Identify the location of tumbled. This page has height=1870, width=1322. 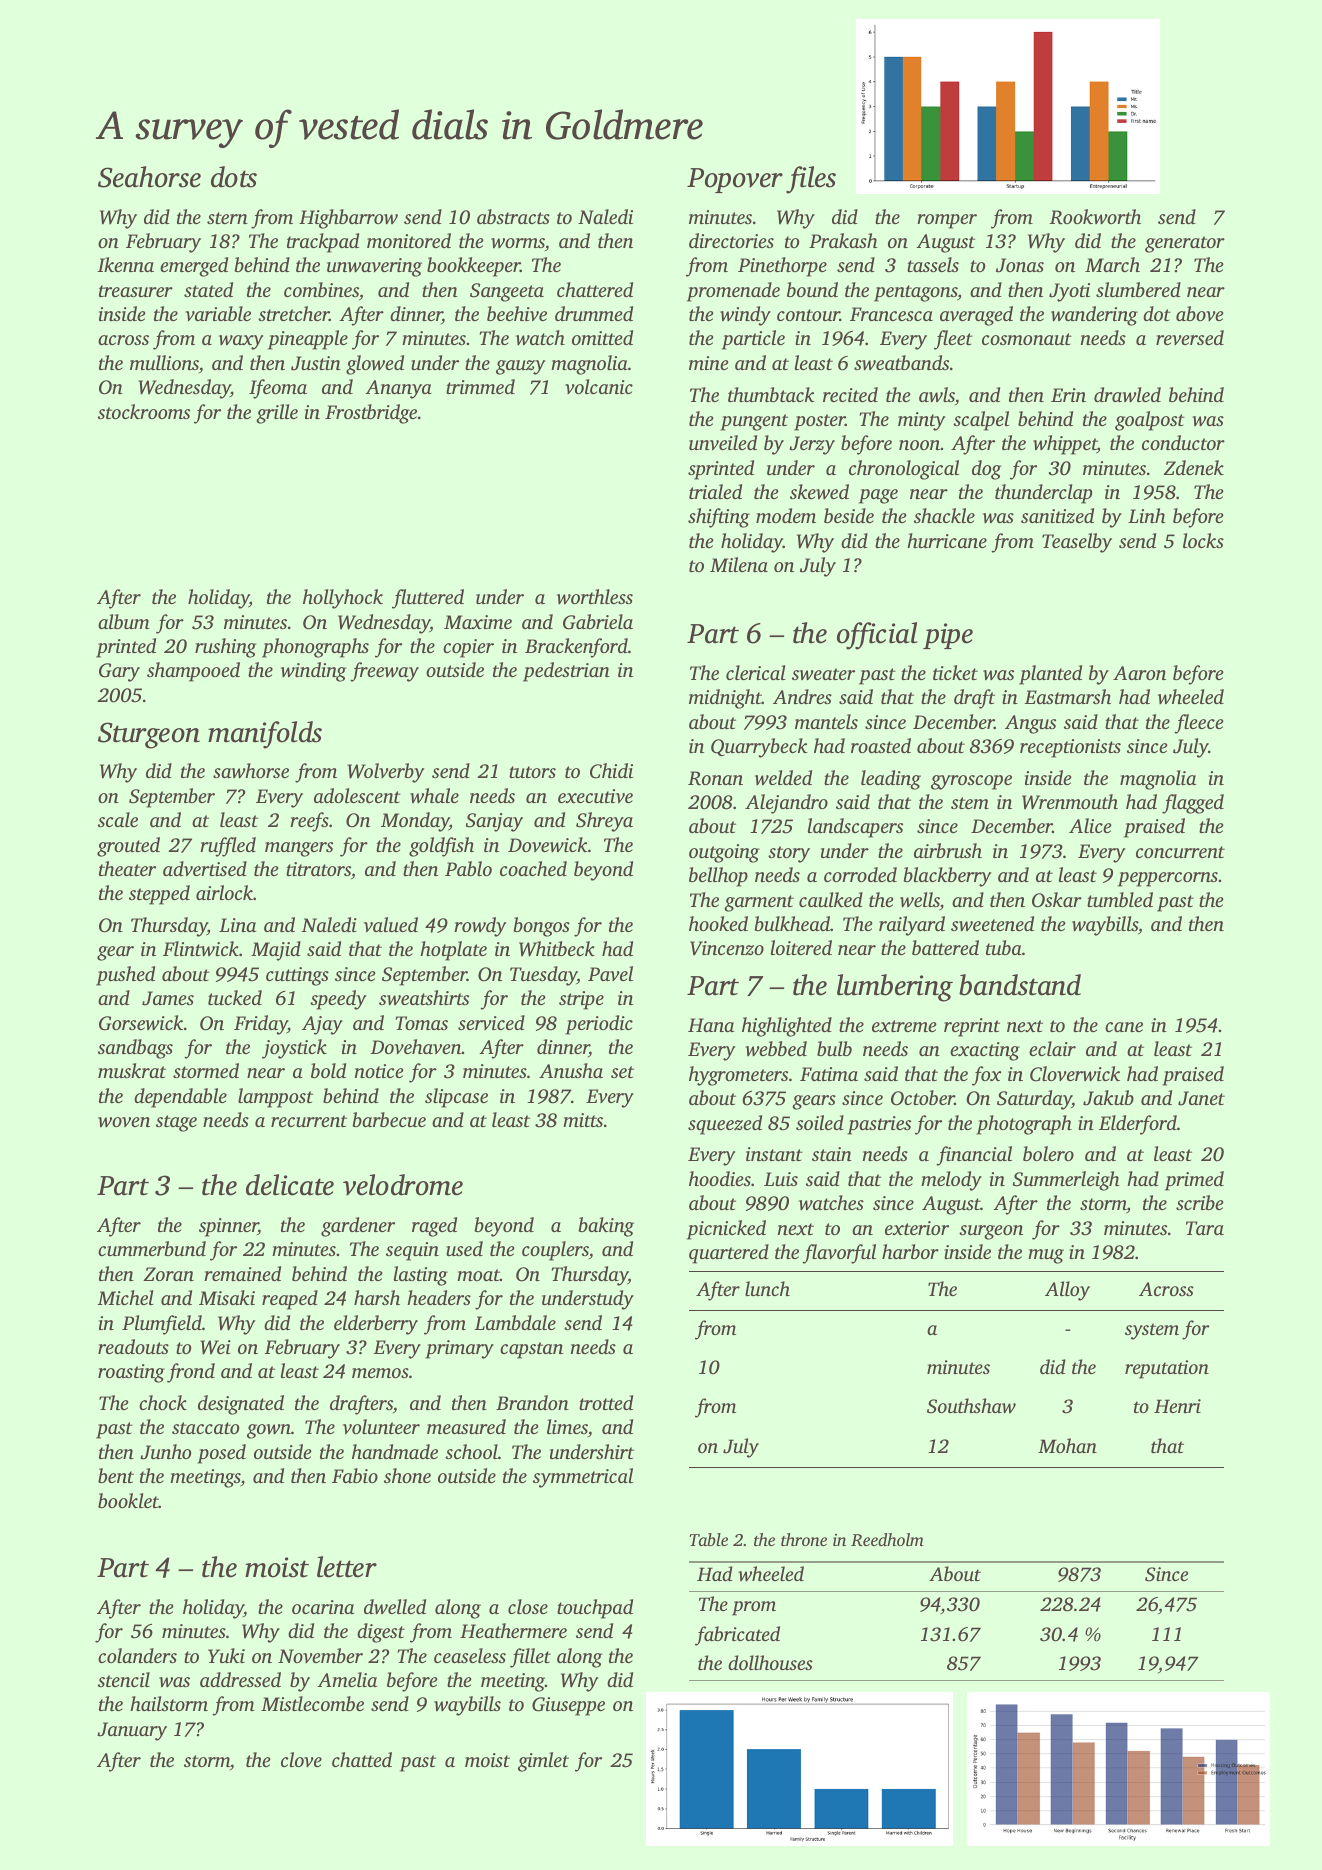
(1120, 899).
